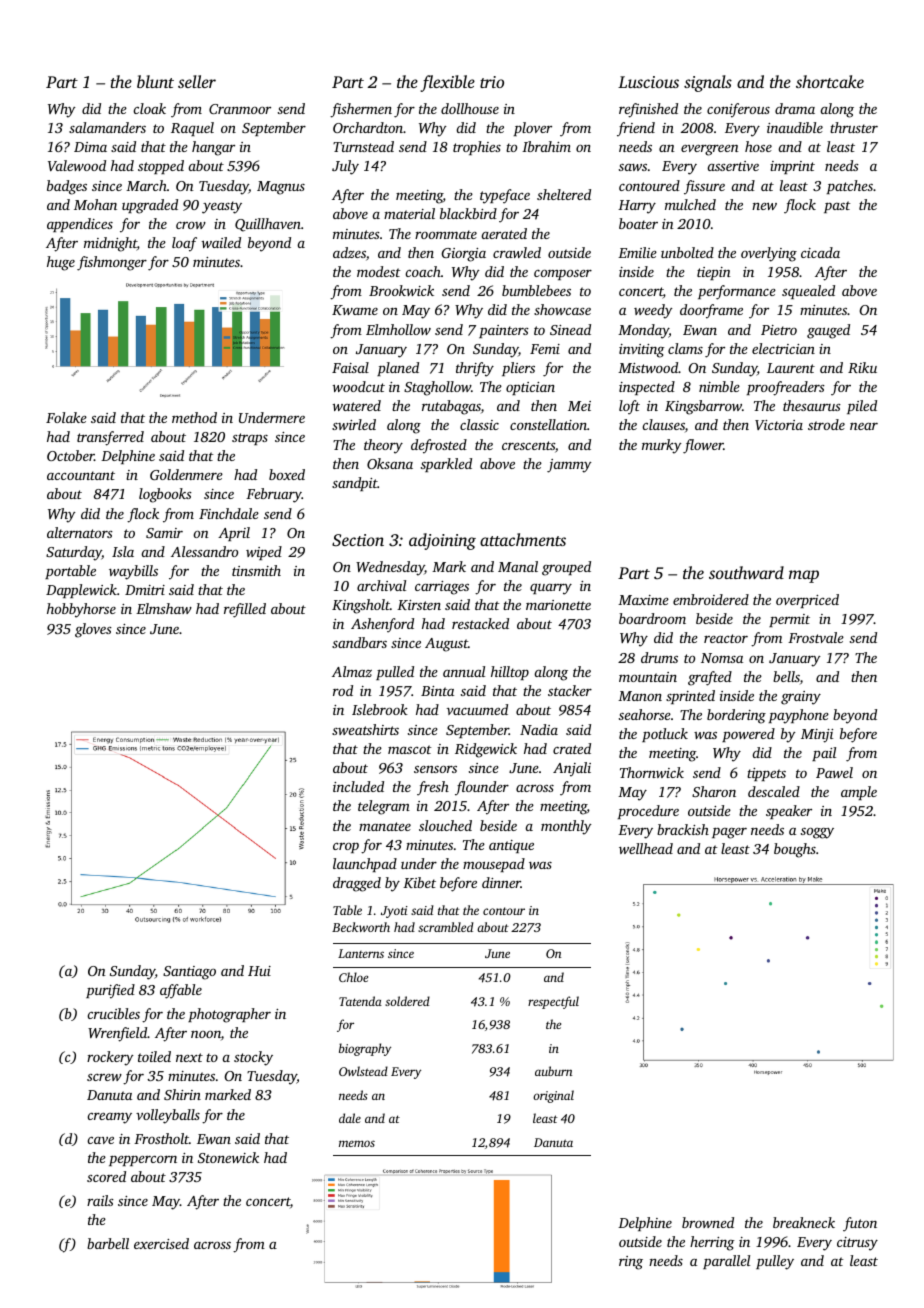  What do you see at coordinates (112, 263) in the page?
I see `fishmonger` at bounding box center [112, 263].
